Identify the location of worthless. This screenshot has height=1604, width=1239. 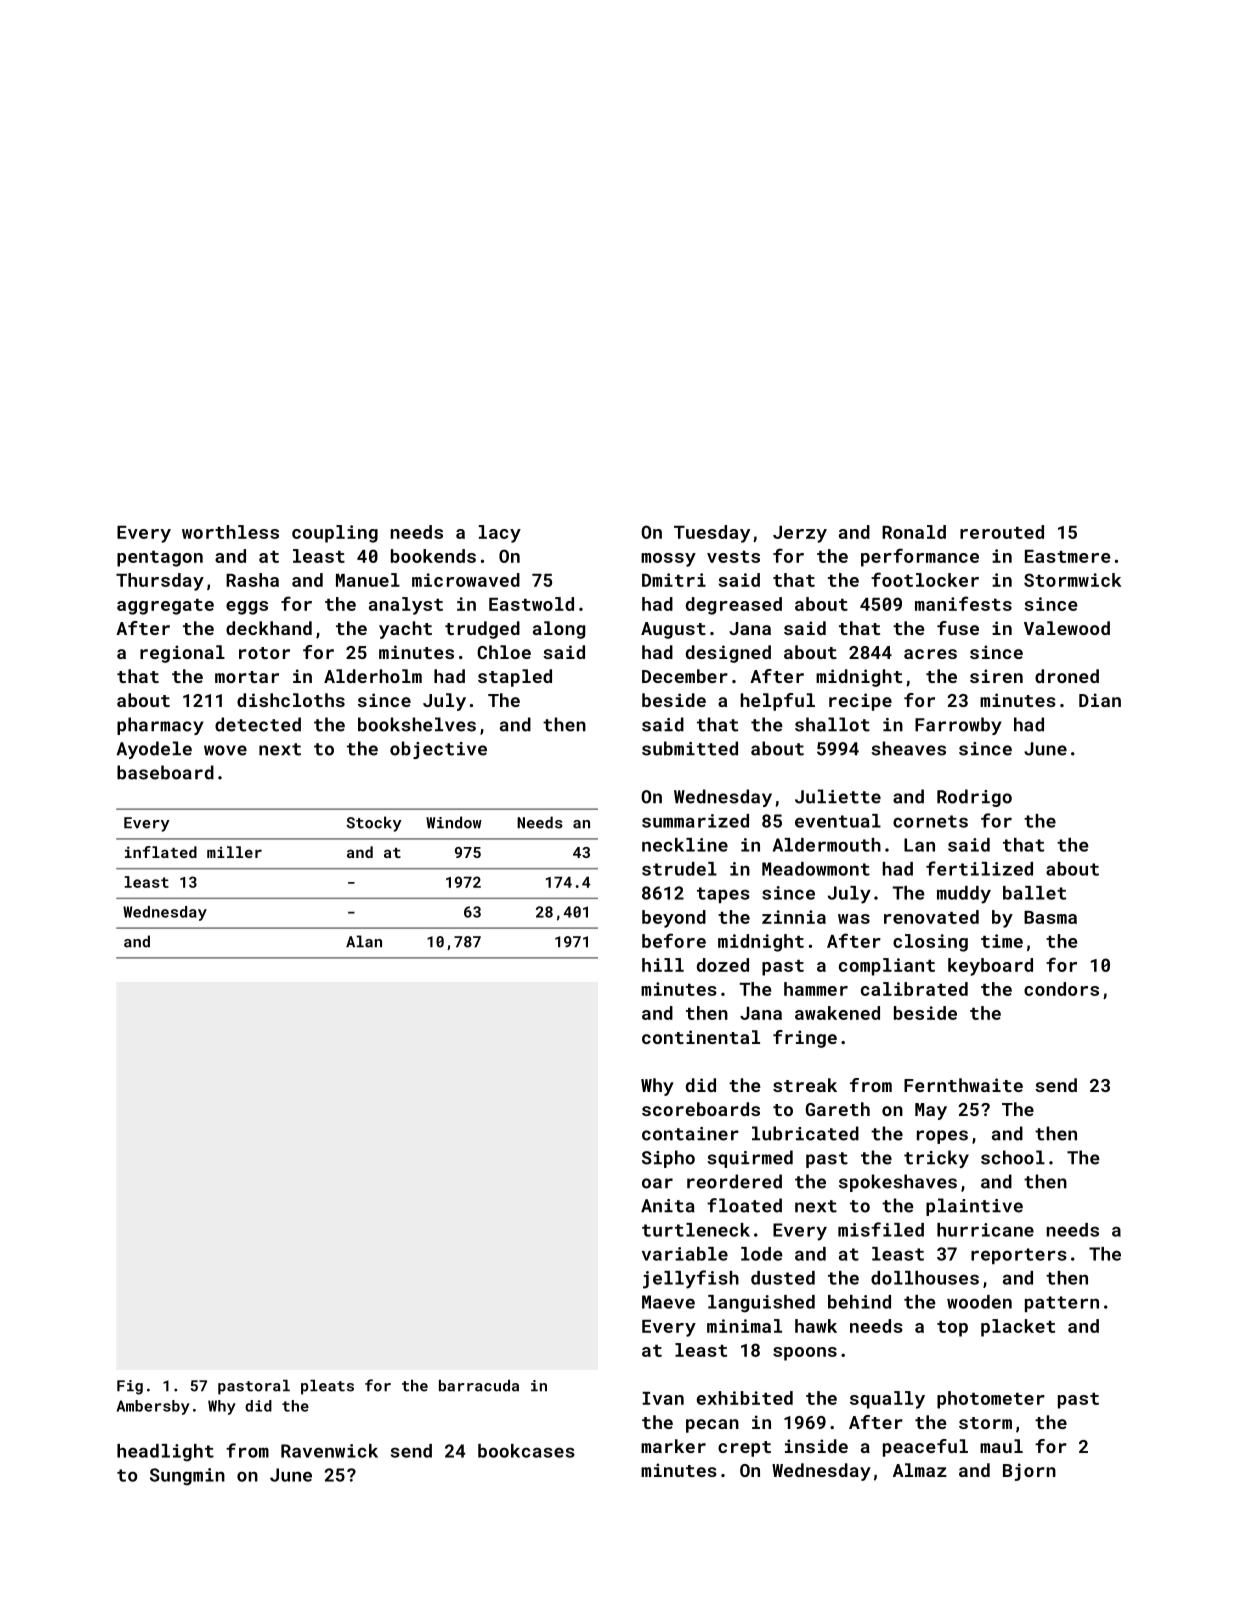
(230, 532).
